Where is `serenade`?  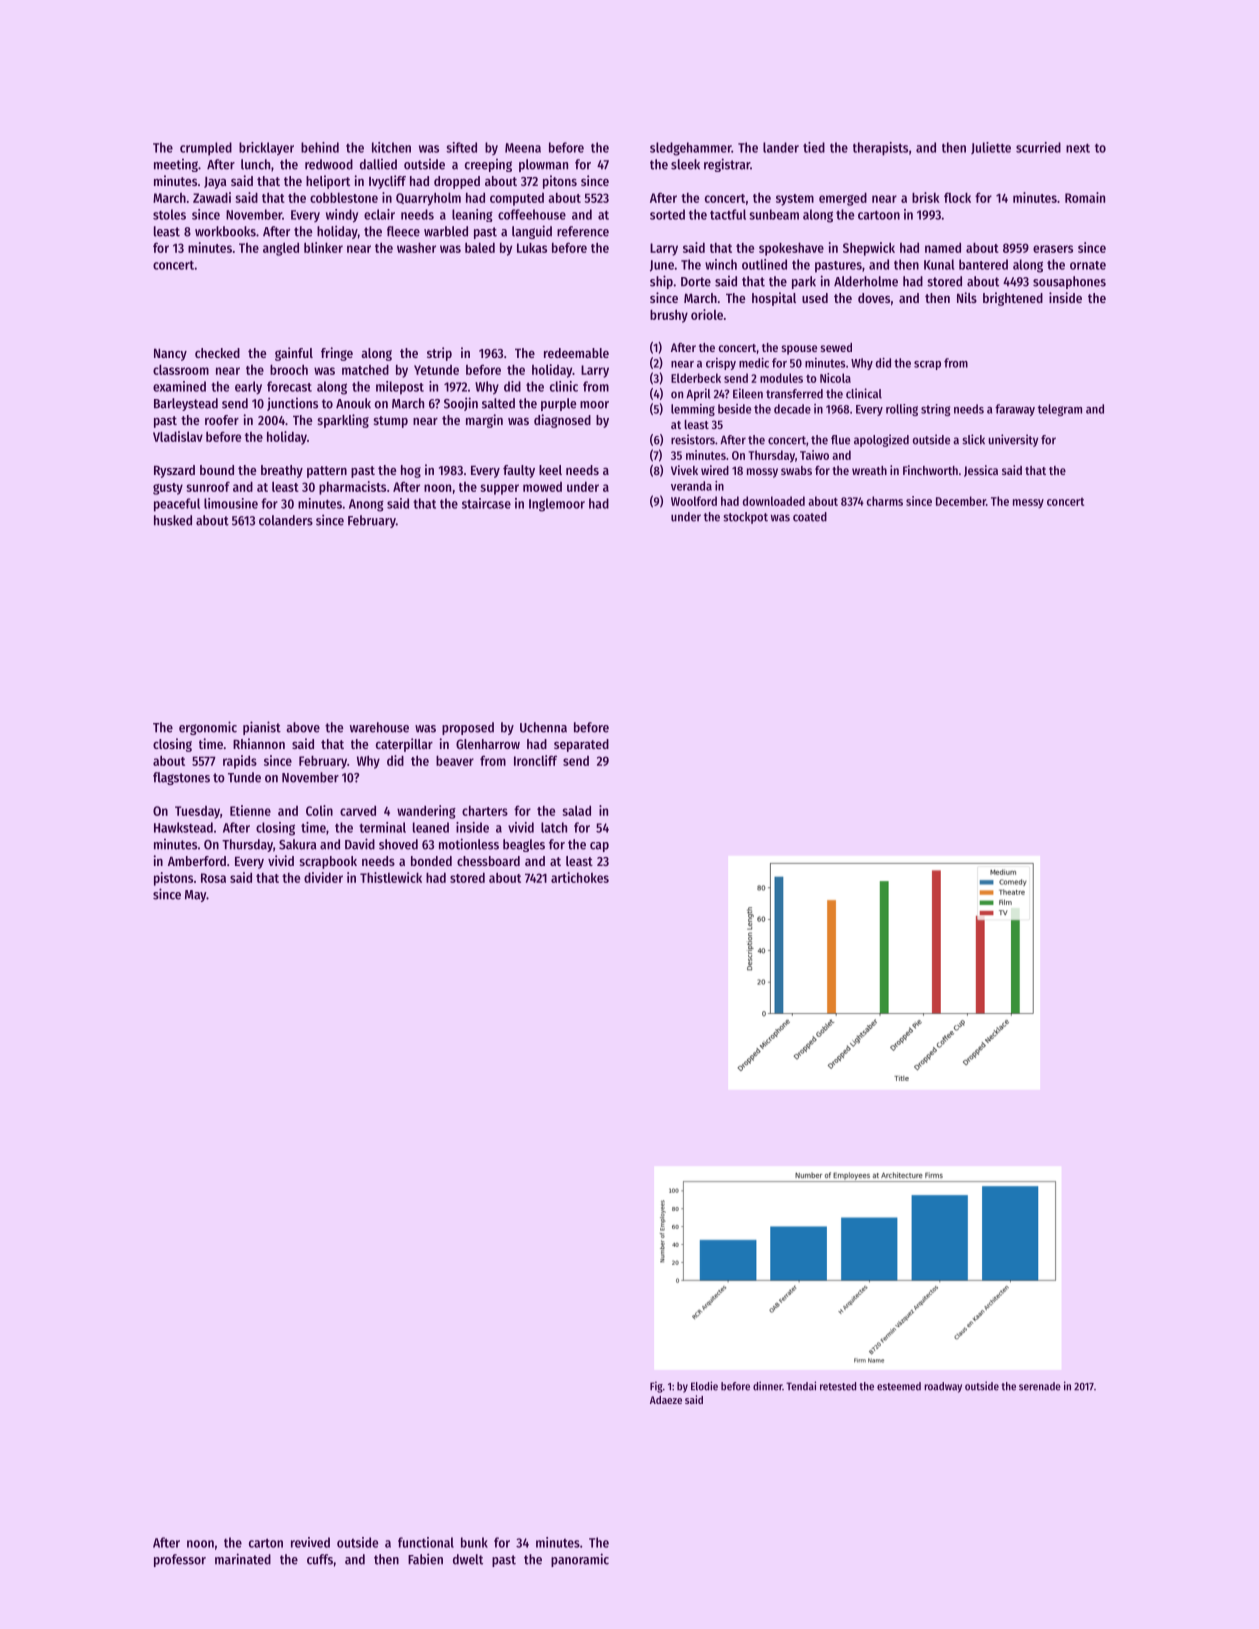
serenade is located at coordinates (1040, 1386).
